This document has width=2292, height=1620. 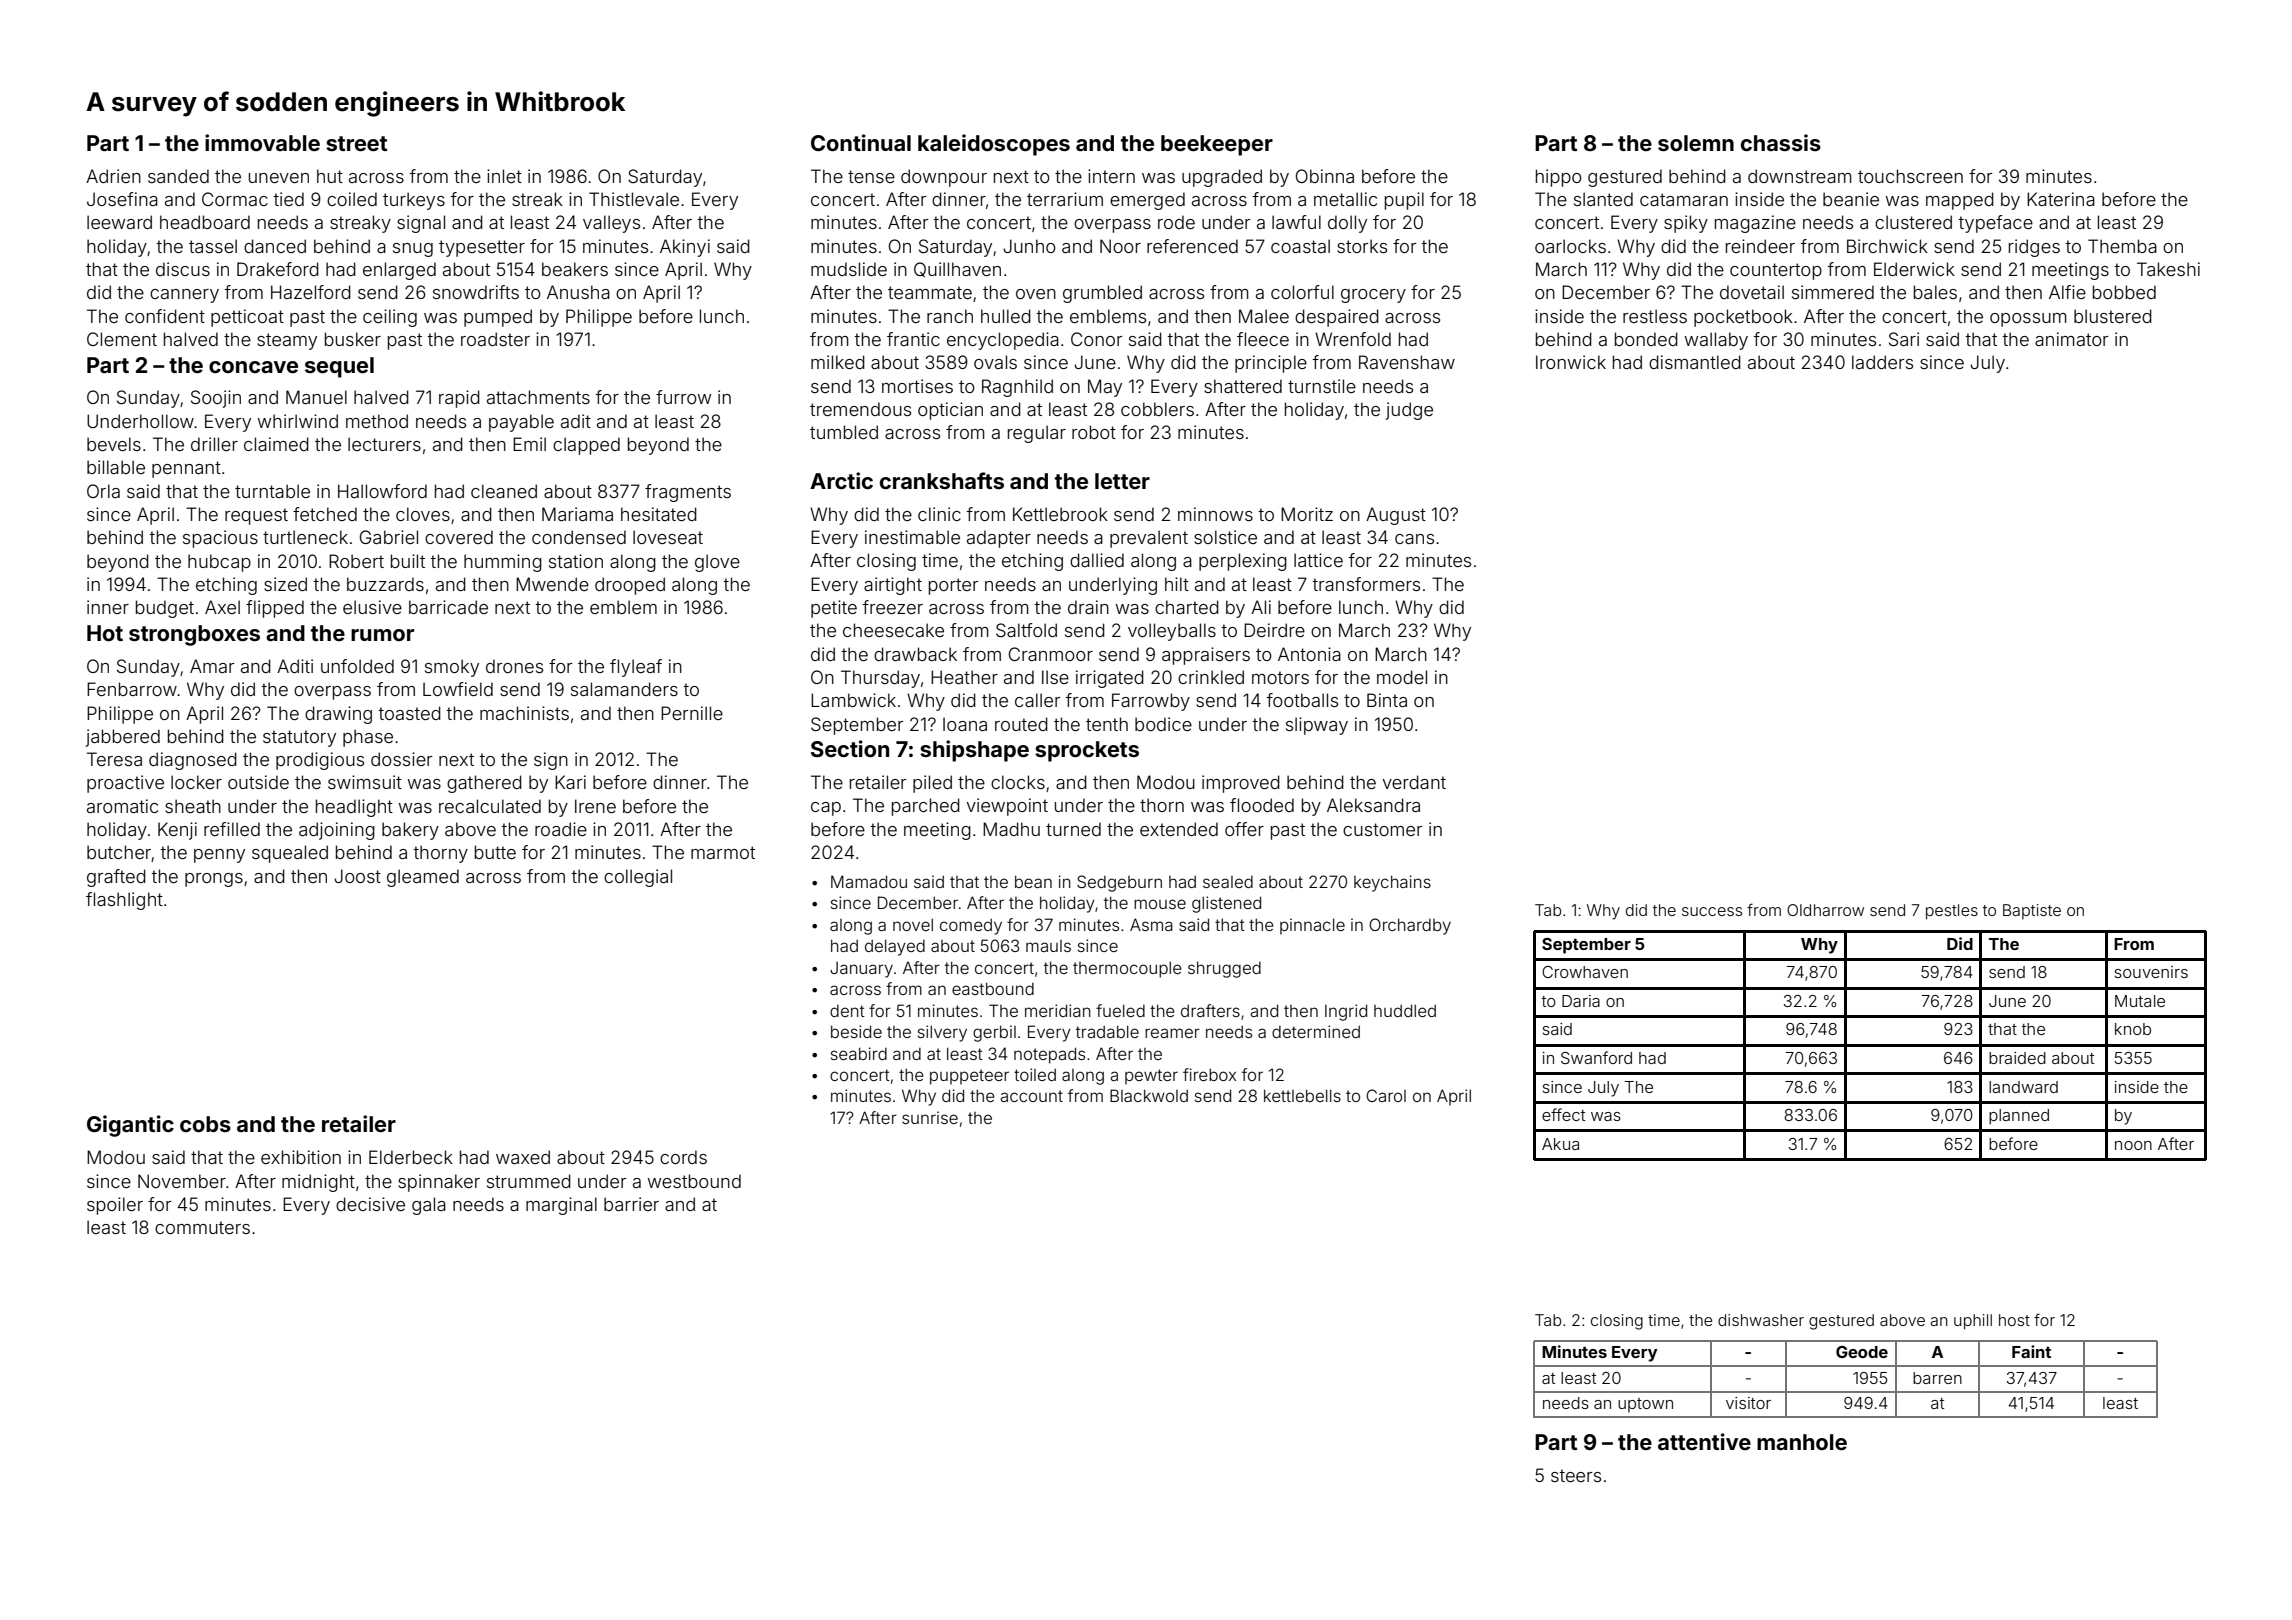 What do you see at coordinates (1560, 1144) in the document?
I see `Akua` at bounding box center [1560, 1144].
